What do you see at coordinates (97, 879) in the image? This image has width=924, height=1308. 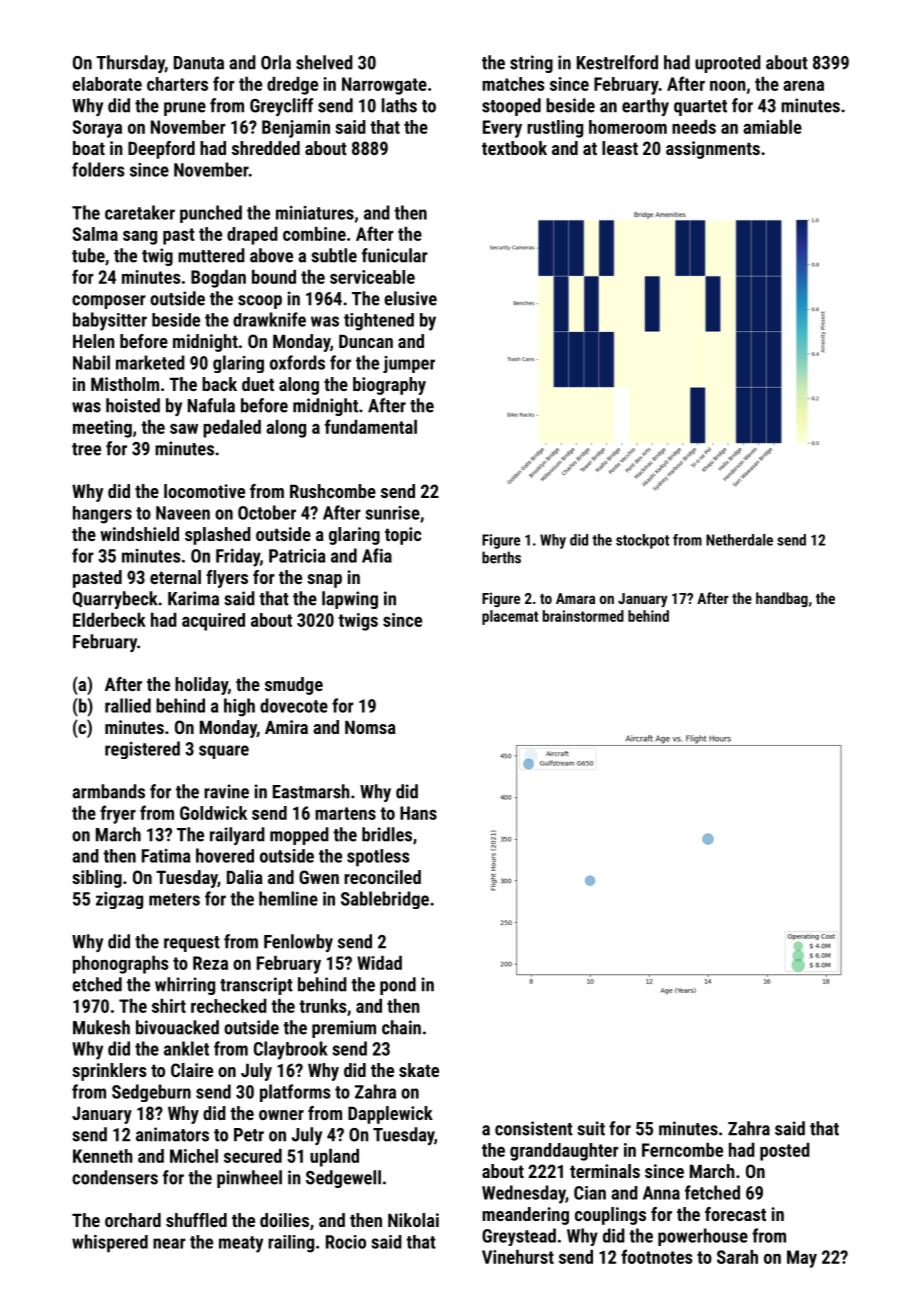 I see `sibling` at bounding box center [97, 879].
